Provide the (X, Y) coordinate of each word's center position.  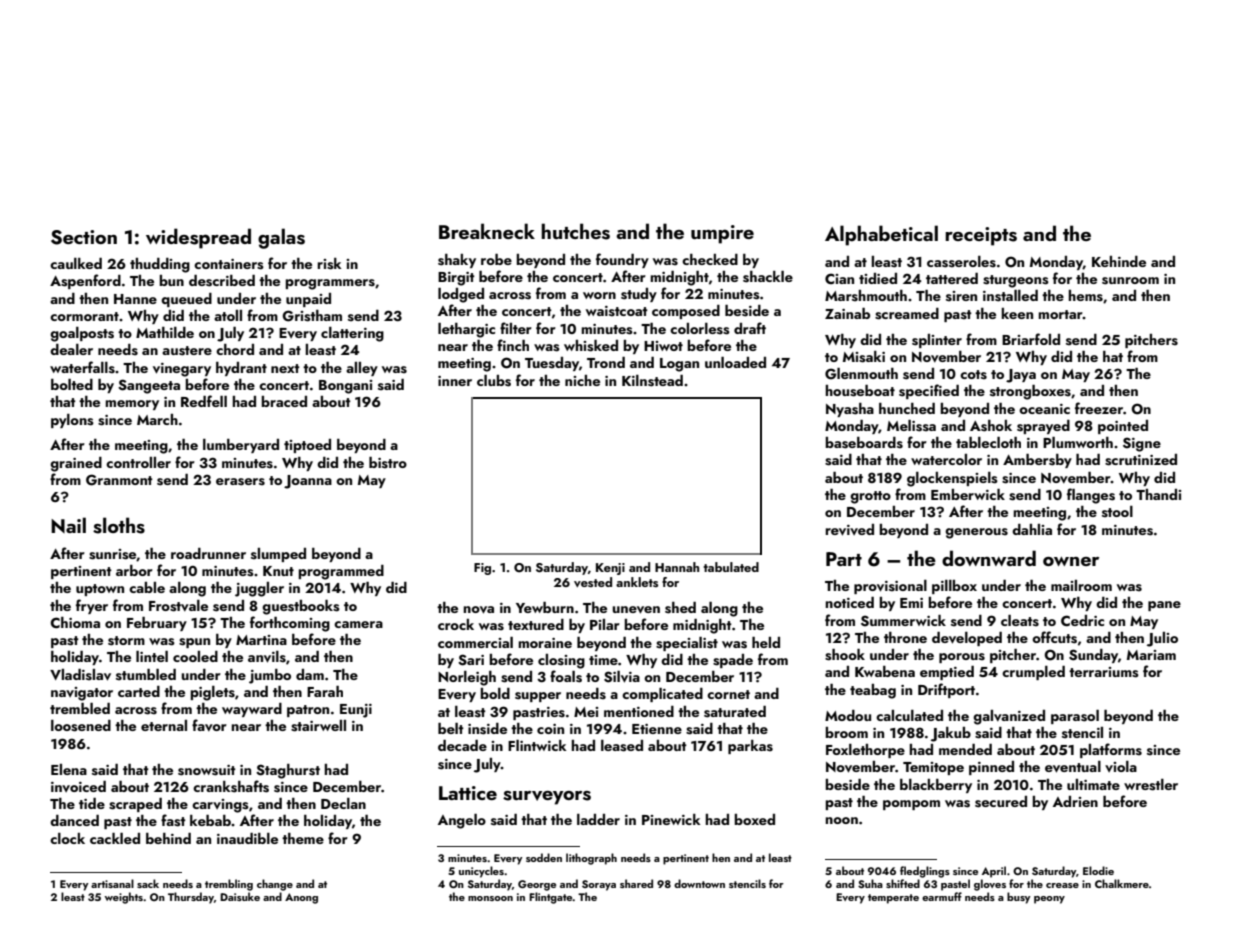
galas (281, 238)
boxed (754, 819)
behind (168, 838)
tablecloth (988, 442)
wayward (252, 710)
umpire (722, 234)
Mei (586, 712)
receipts (981, 236)
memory (132, 405)
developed (967, 639)
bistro (388, 463)
